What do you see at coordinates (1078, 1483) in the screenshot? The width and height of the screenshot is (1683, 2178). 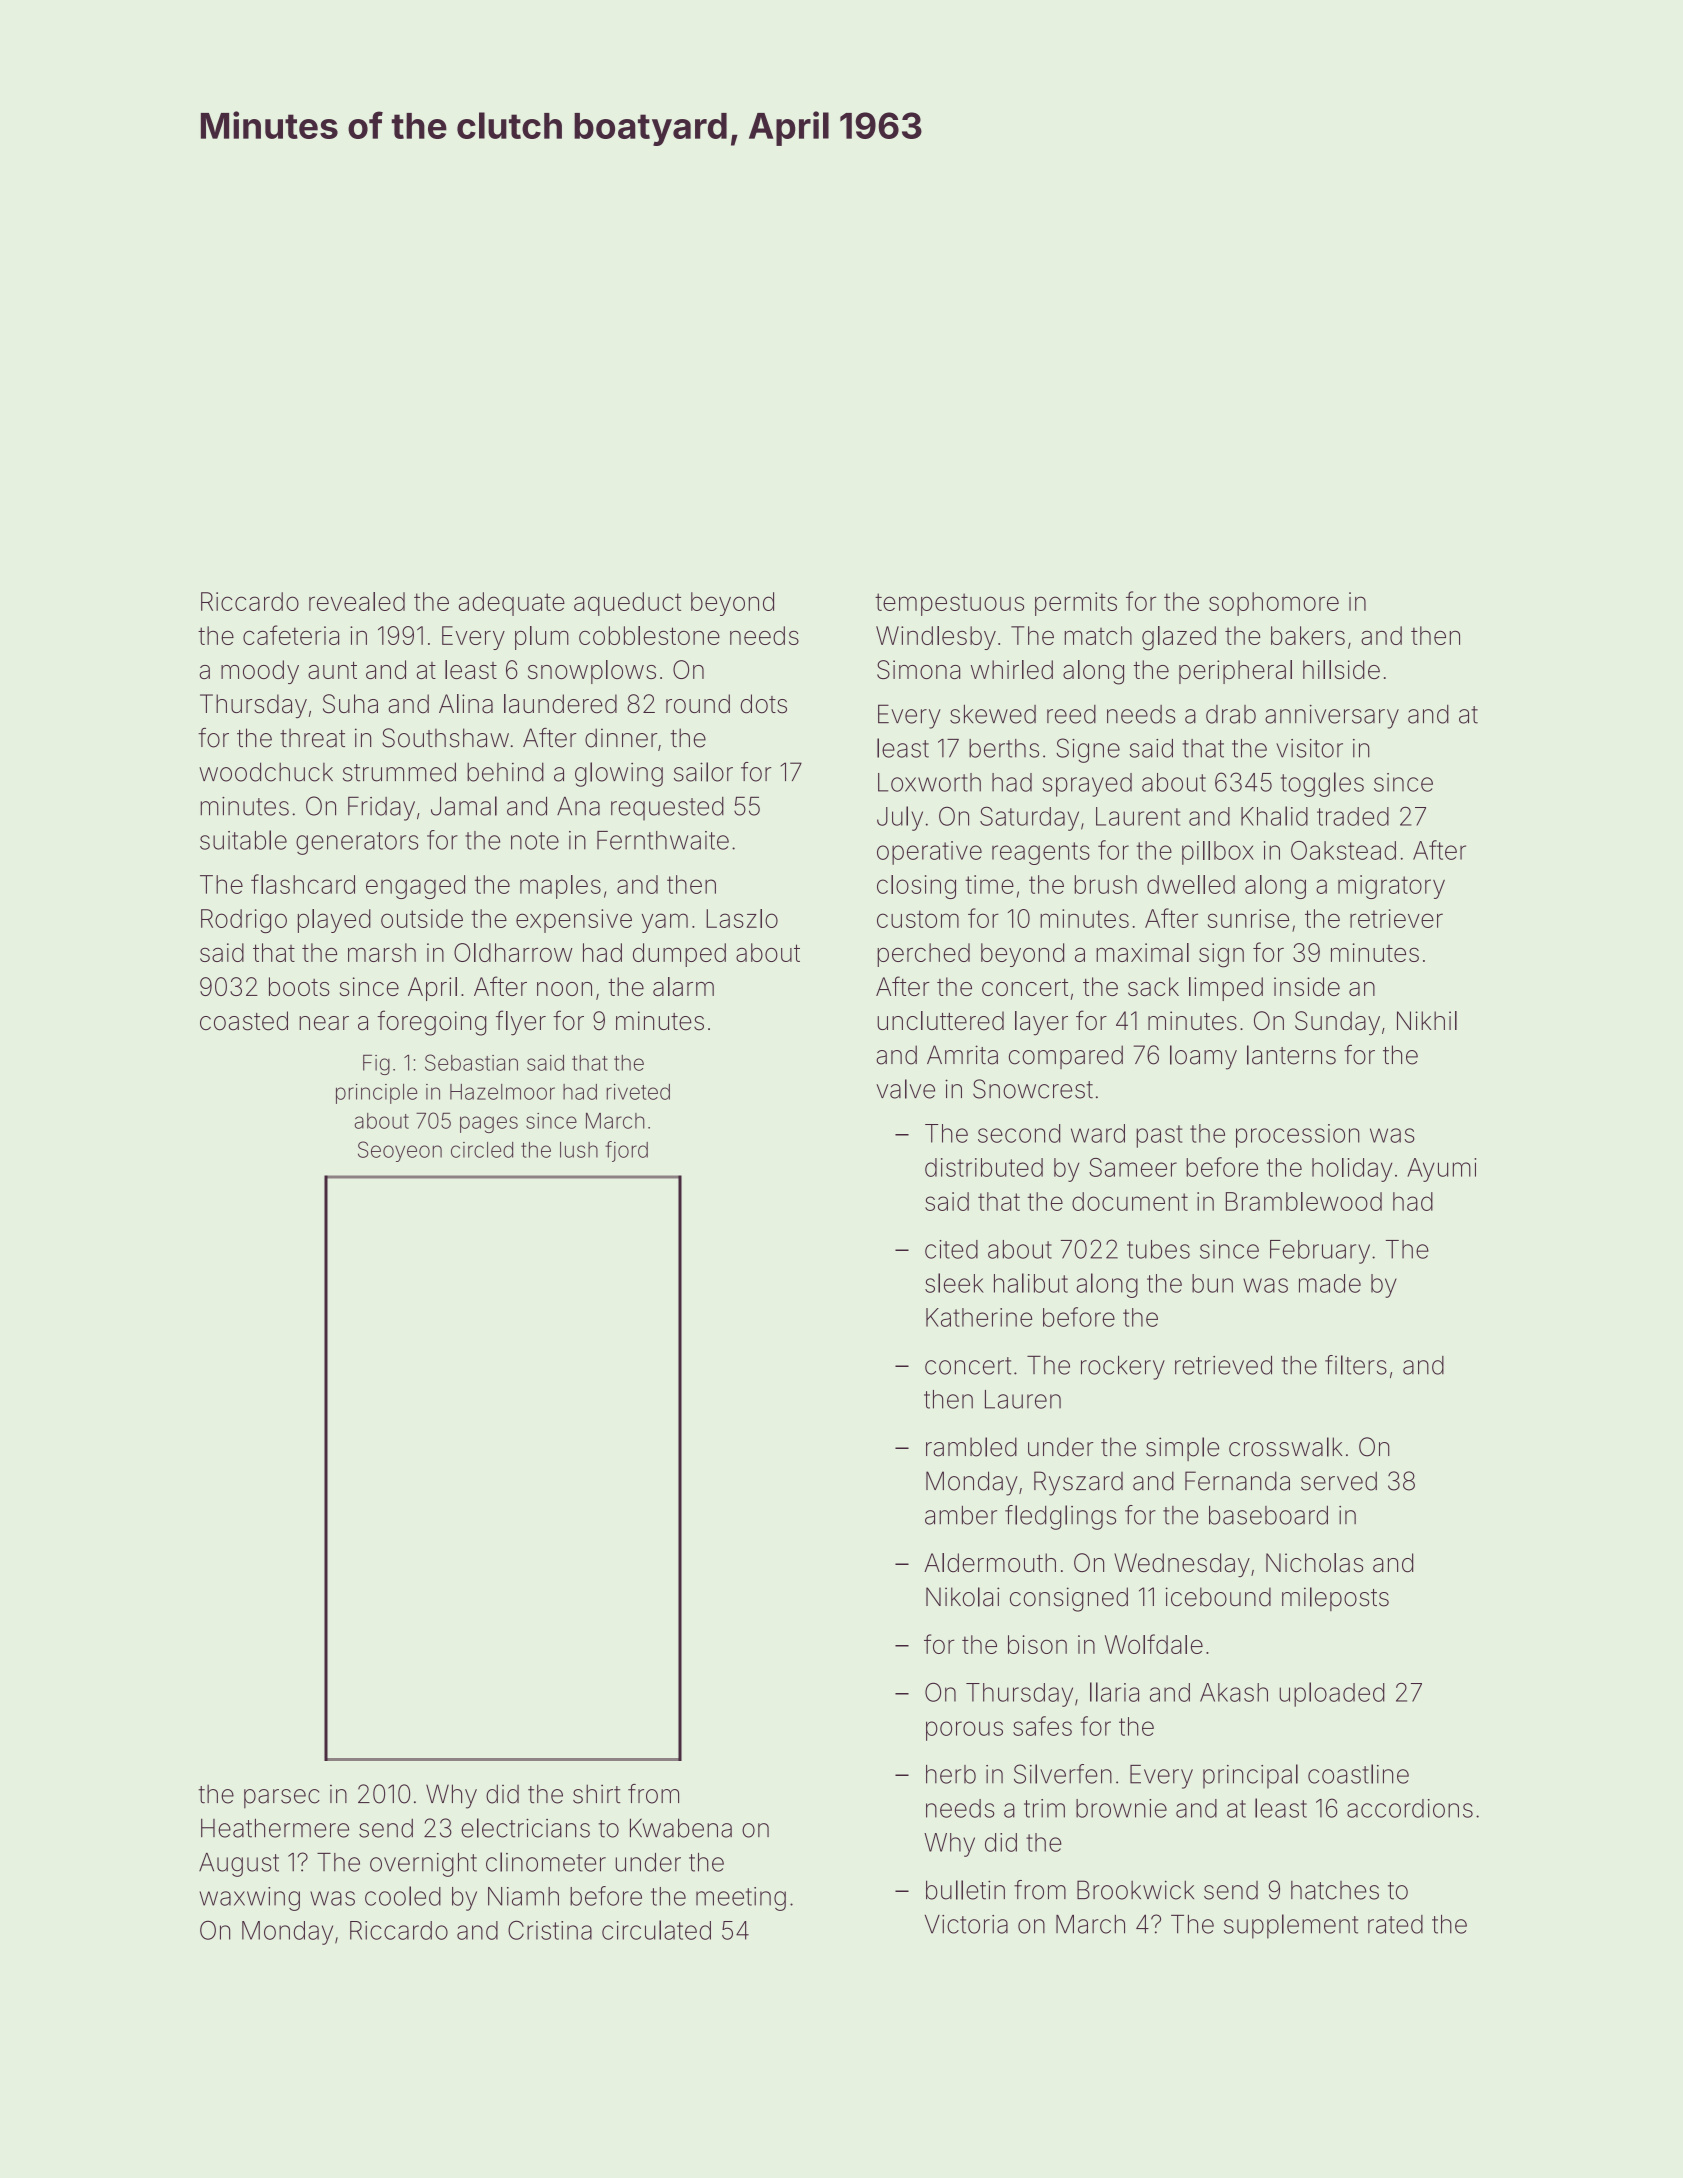 I see `Ryszard` at bounding box center [1078, 1483].
